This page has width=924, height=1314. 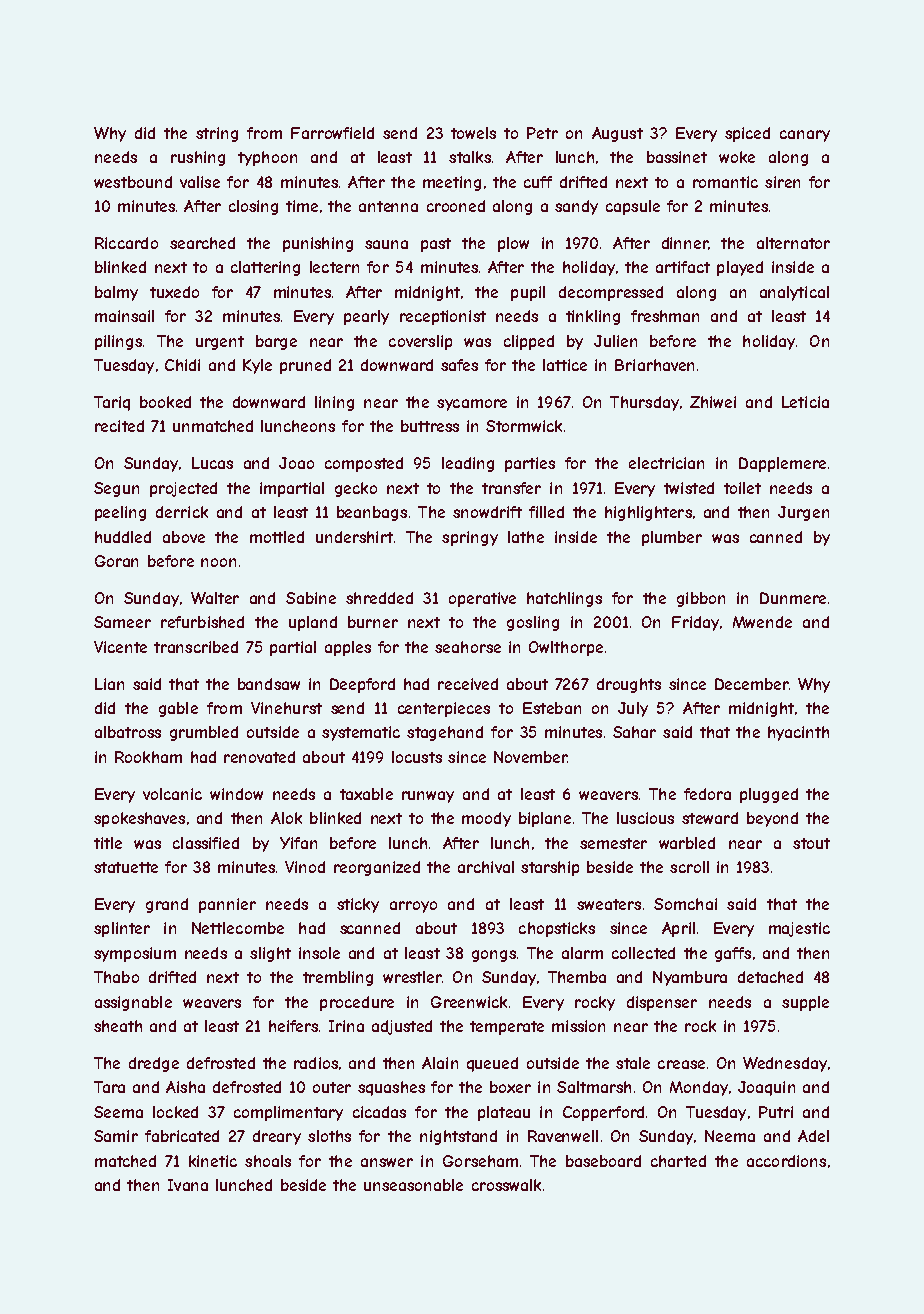 What do you see at coordinates (577, 977) in the page?
I see `Themba` at bounding box center [577, 977].
